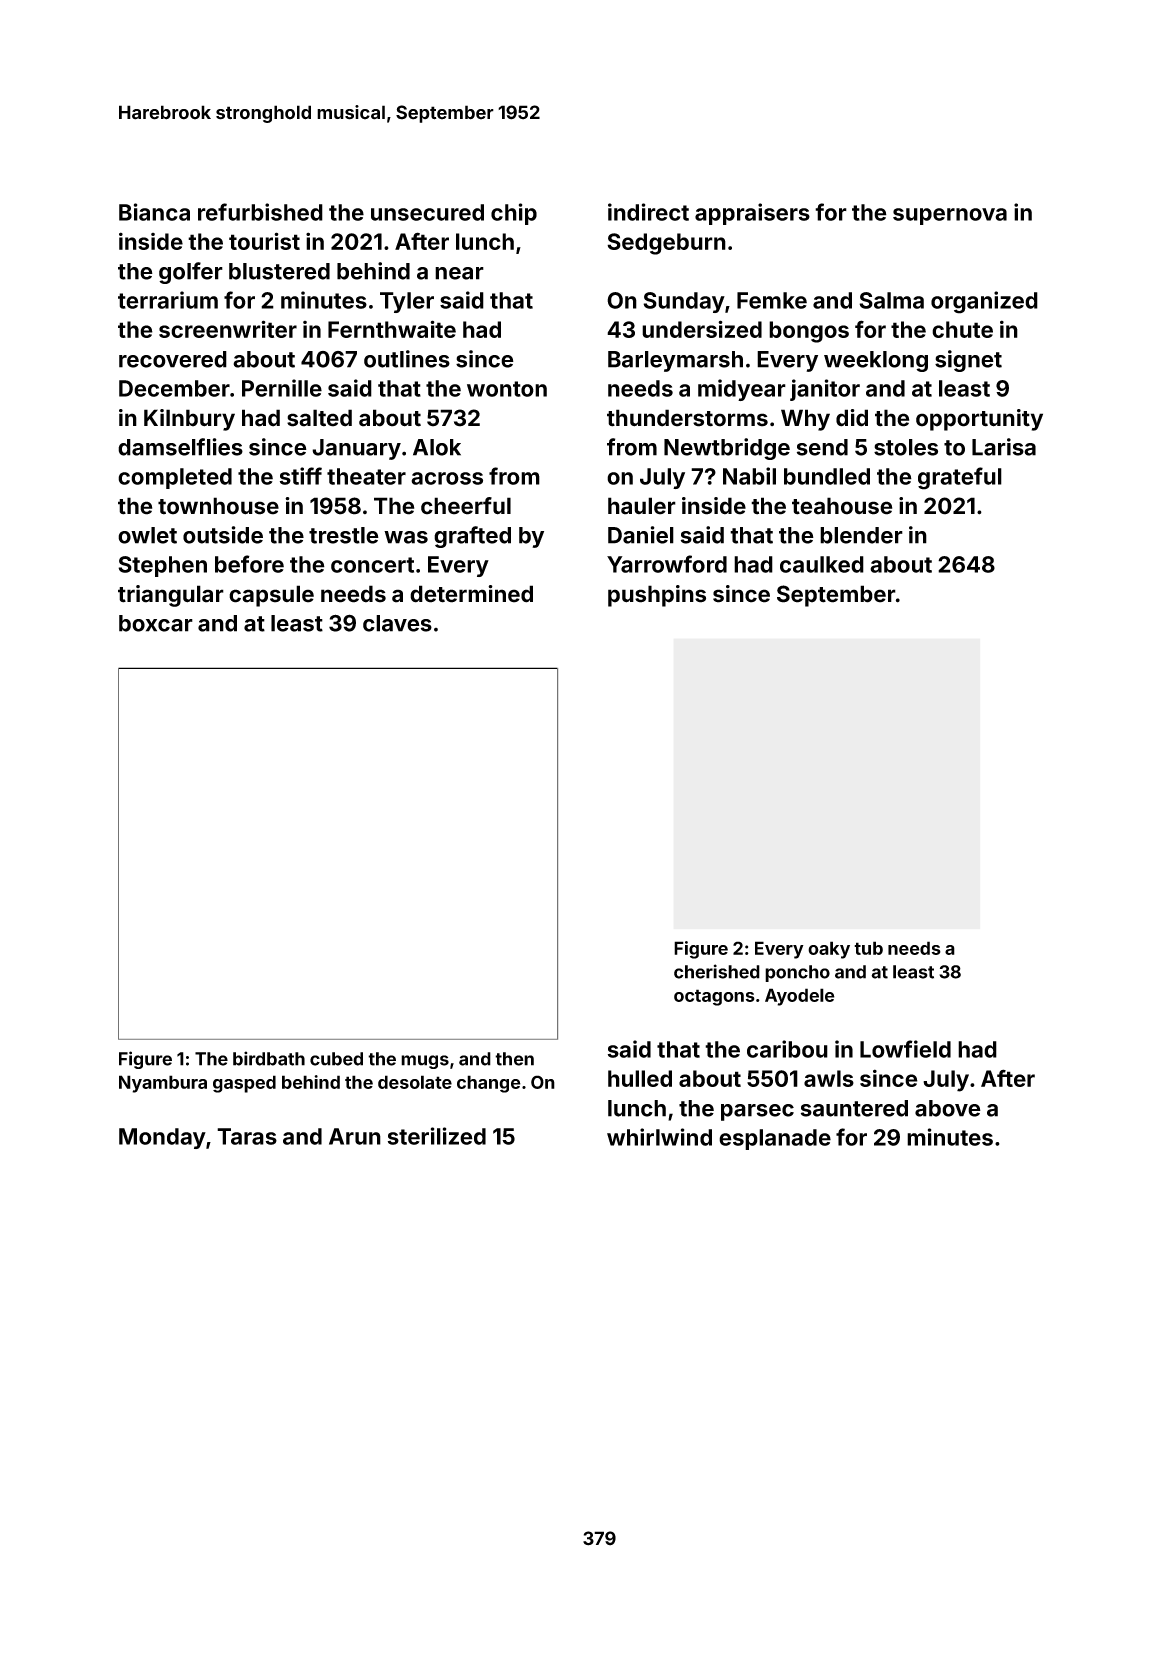  I want to click on Arun, so click(355, 1136).
